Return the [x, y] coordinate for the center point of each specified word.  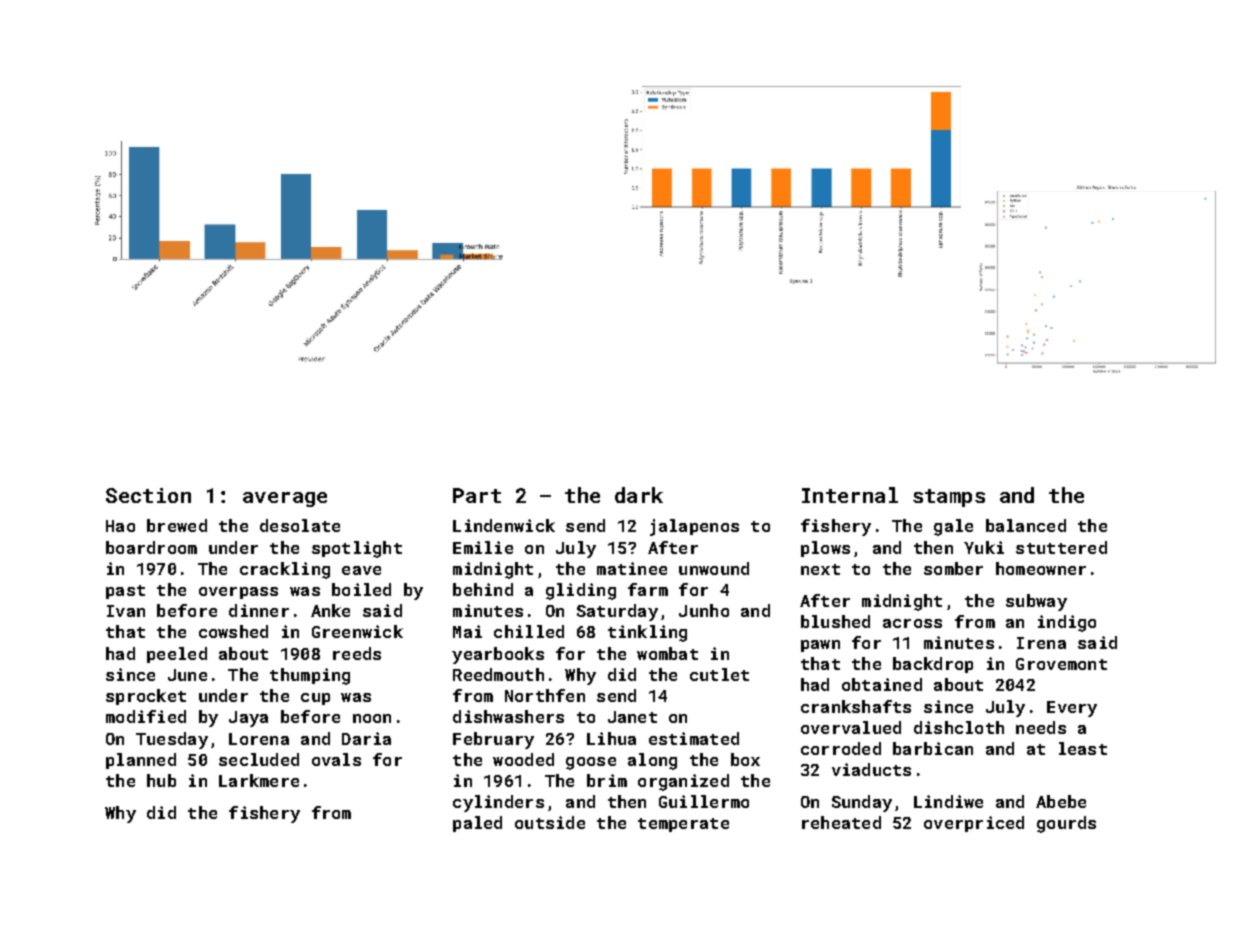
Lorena [259, 739]
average [285, 499]
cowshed [233, 631]
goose [591, 763]
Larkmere [259, 780]
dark [639, 495]
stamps [949, 498]
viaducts [871, 769]
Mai [467, 631]
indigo [1067, 623]
